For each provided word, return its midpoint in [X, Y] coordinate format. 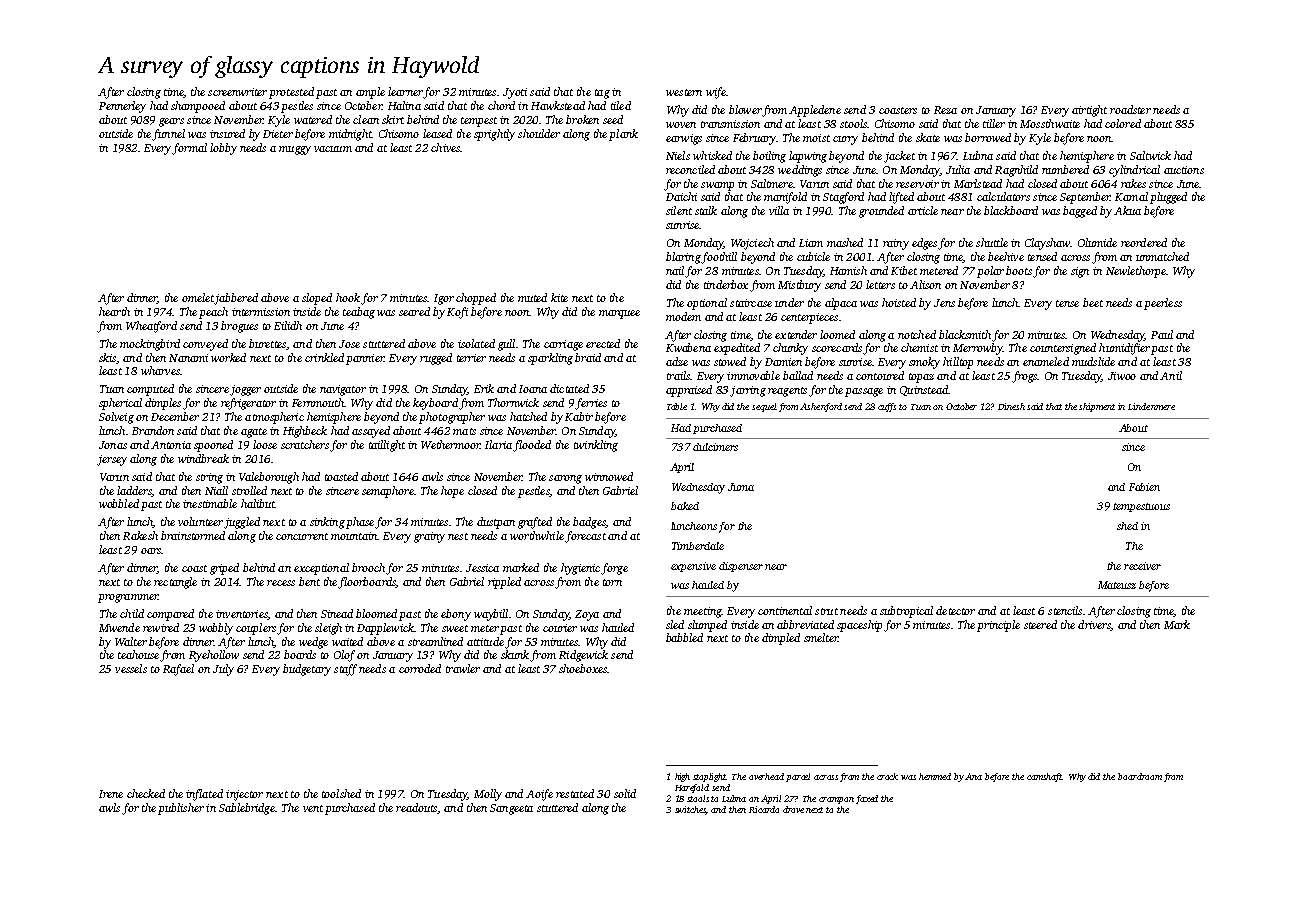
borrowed [988, 137]
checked [146, 793]
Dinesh [1011, 406]
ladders [134, 491]
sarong [565, 479]
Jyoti [515, 93]
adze [677, 361]
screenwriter [237, 92]
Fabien [1144, 487]
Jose [349, 344]
